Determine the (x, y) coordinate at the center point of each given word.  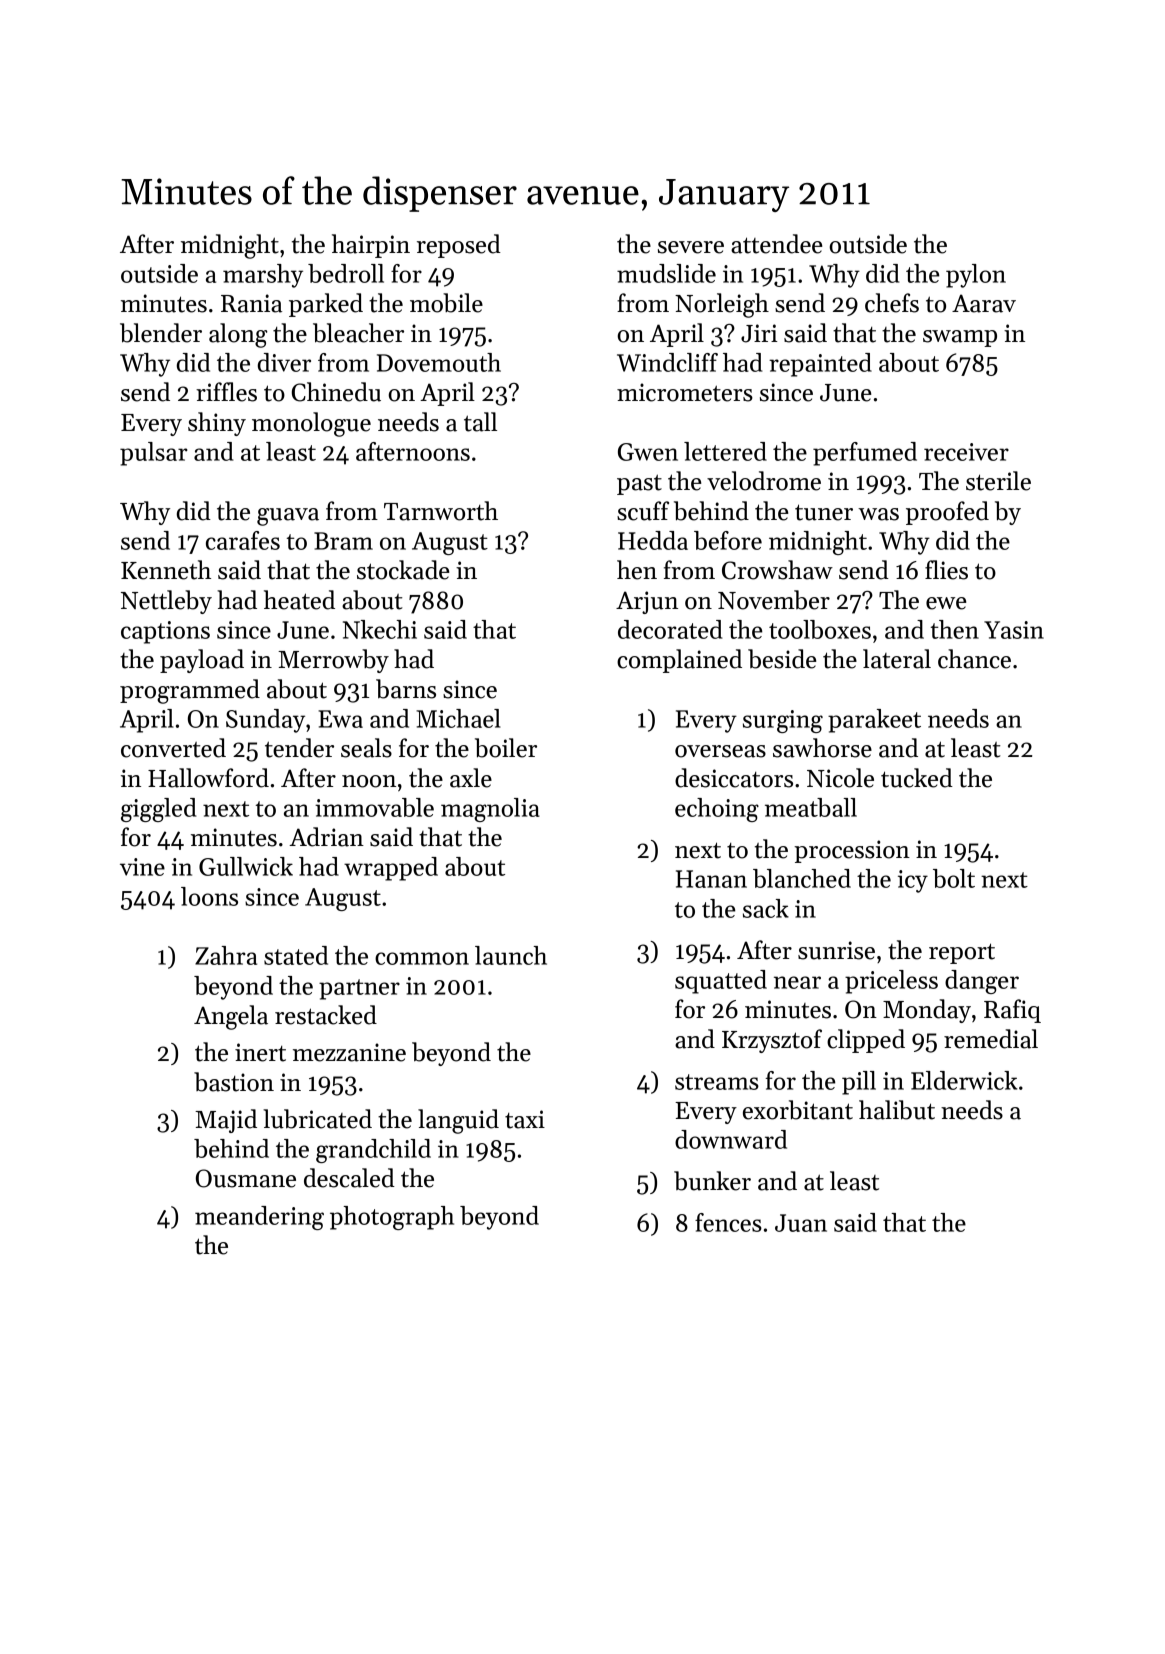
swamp (960, 338)
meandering (259, 1218)
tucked (917, 778)
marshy (263, 276)
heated (299, 600)
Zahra (226, 955)
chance (974, 659)
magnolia (490, 810)
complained (679, 661)
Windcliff (667, 362)
